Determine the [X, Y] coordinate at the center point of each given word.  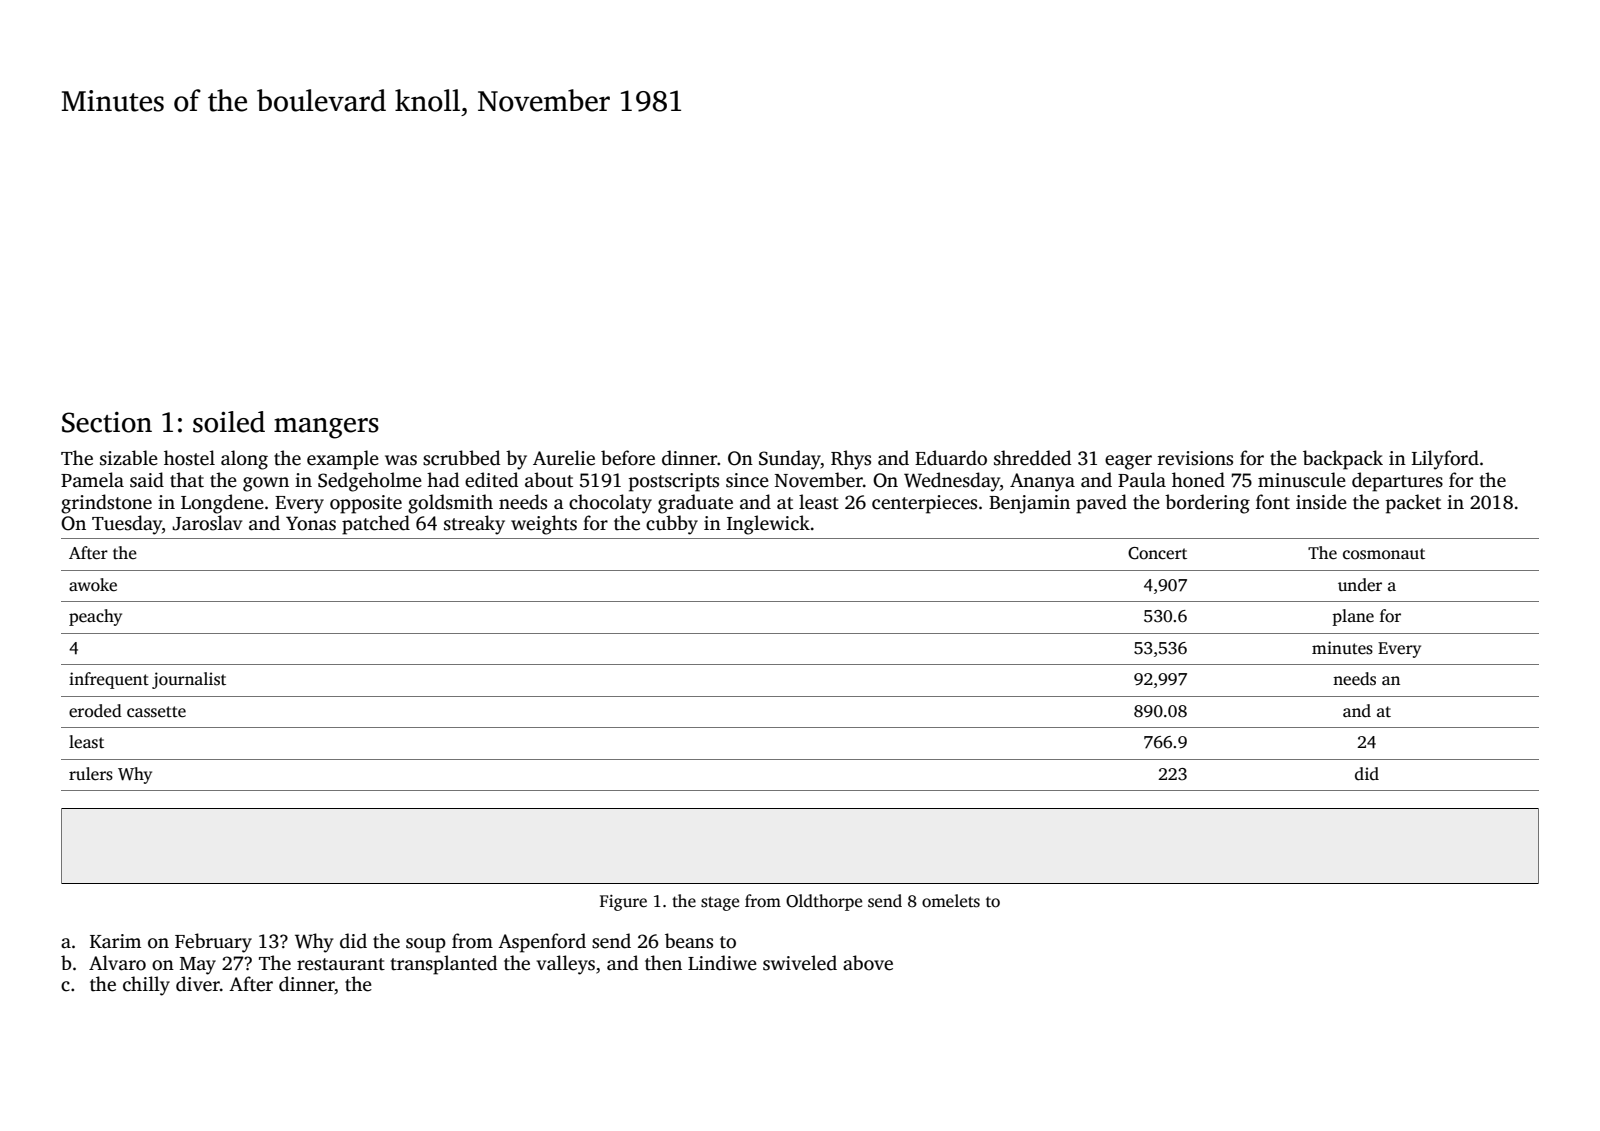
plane [1353, 617]
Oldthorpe [824, 902]
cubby [672, 525]
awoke [93, 585]
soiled [229, 422]
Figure [623, 903]
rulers [91, 774]
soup [426, 945]
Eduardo [951, 458]
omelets [951, 901]
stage [720, 903]
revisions [1195, 458]
